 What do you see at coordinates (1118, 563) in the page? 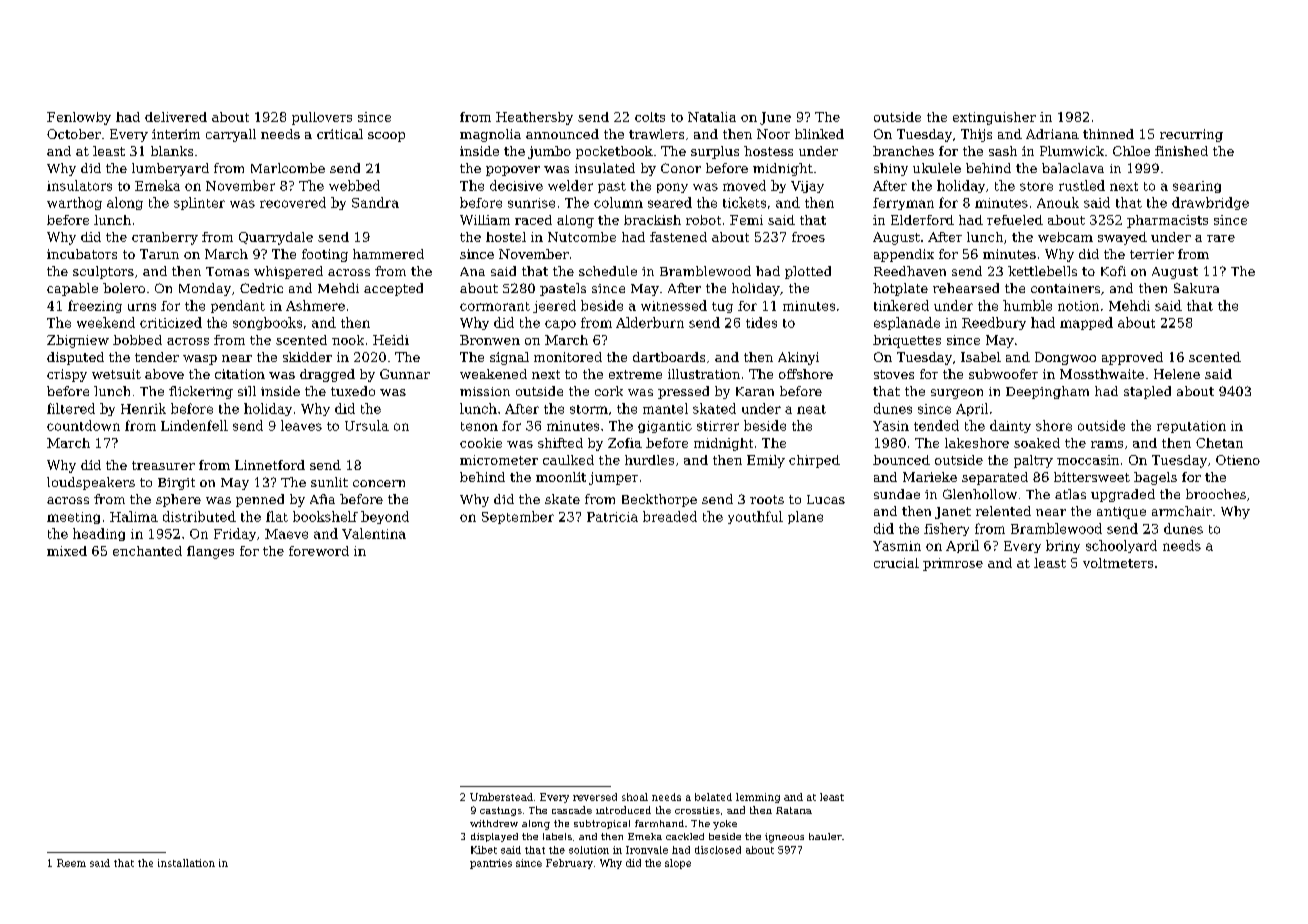
I see `voltmeters` at bounding box center [1118, 563].
